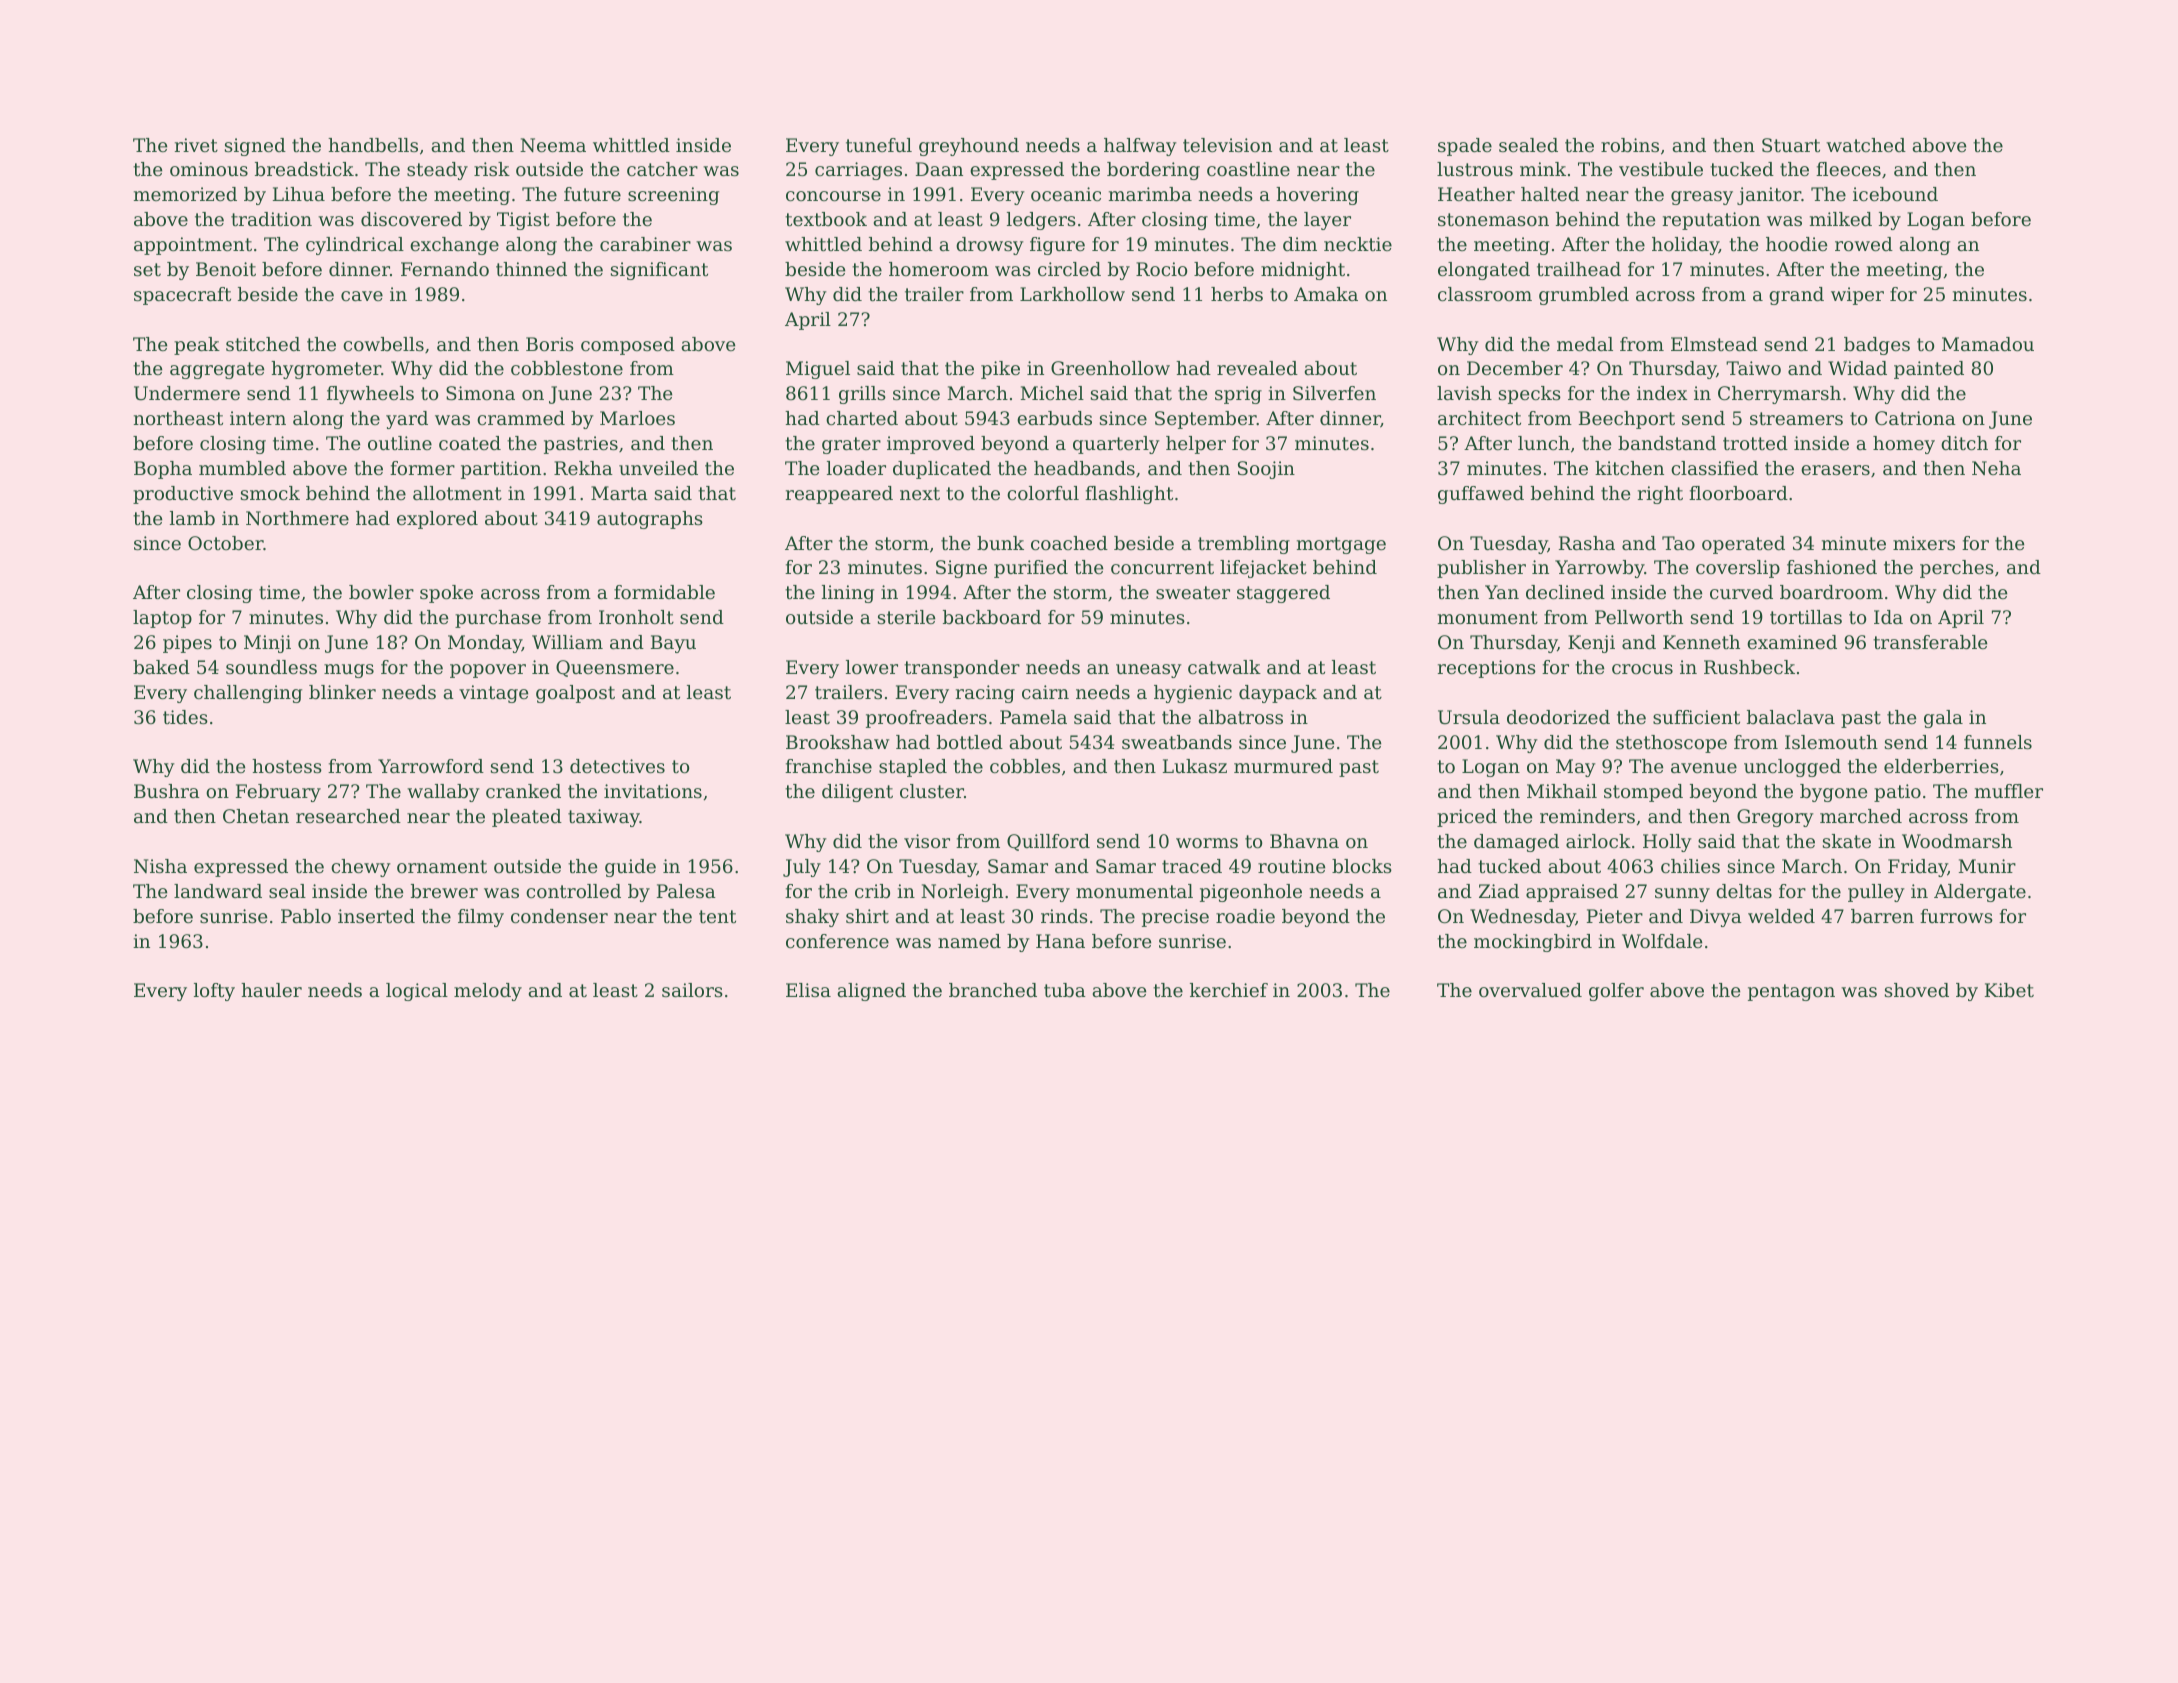 The image size is (2178, 1683). Describe the element at coordinates (488, 992) in the image. I see `melody` at that location.
